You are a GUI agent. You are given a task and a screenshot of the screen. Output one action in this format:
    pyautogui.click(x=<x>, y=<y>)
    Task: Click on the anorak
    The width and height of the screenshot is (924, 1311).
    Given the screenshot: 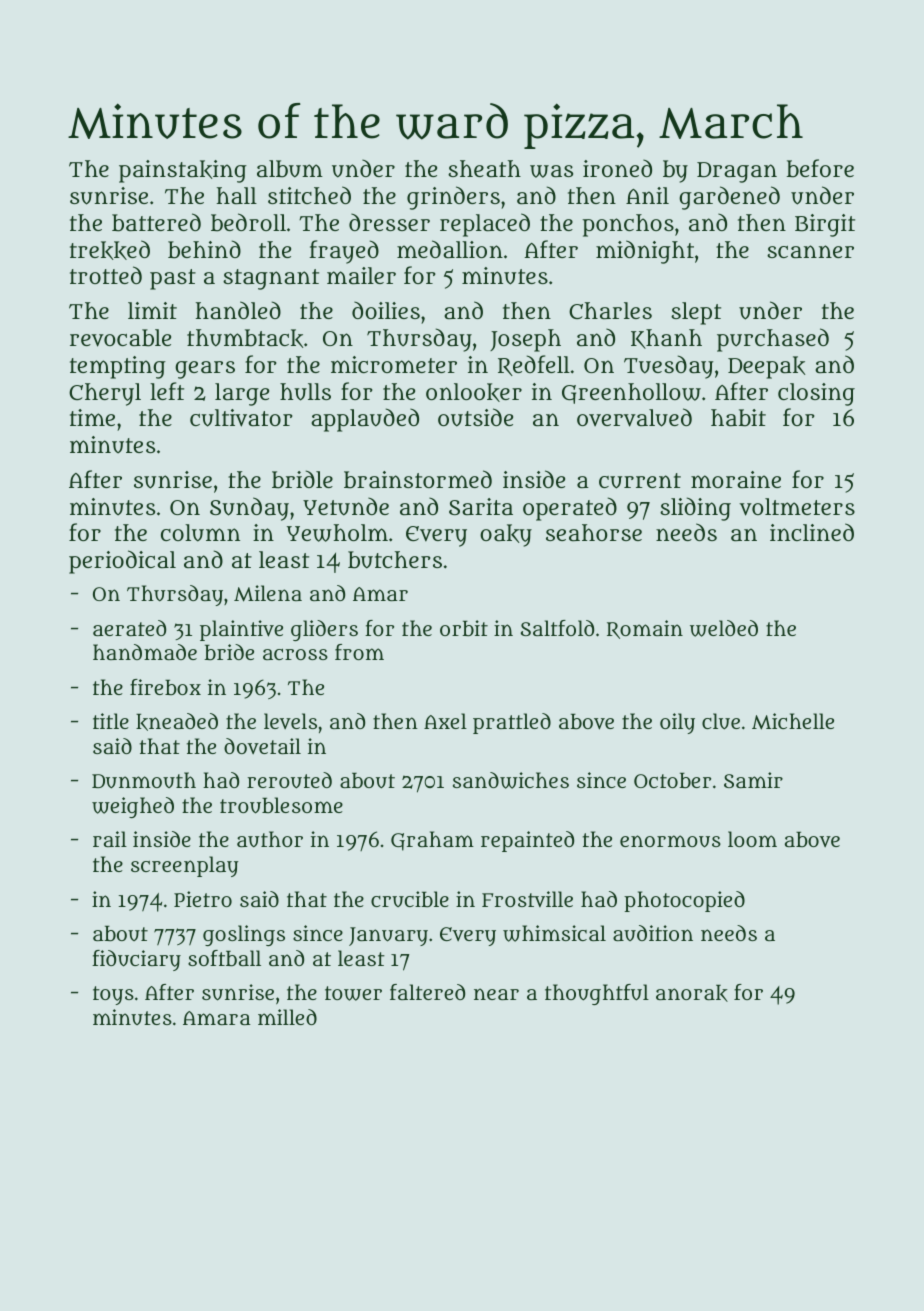 What is the action you would take?
    pyautogui.click(x=692, y=993)
